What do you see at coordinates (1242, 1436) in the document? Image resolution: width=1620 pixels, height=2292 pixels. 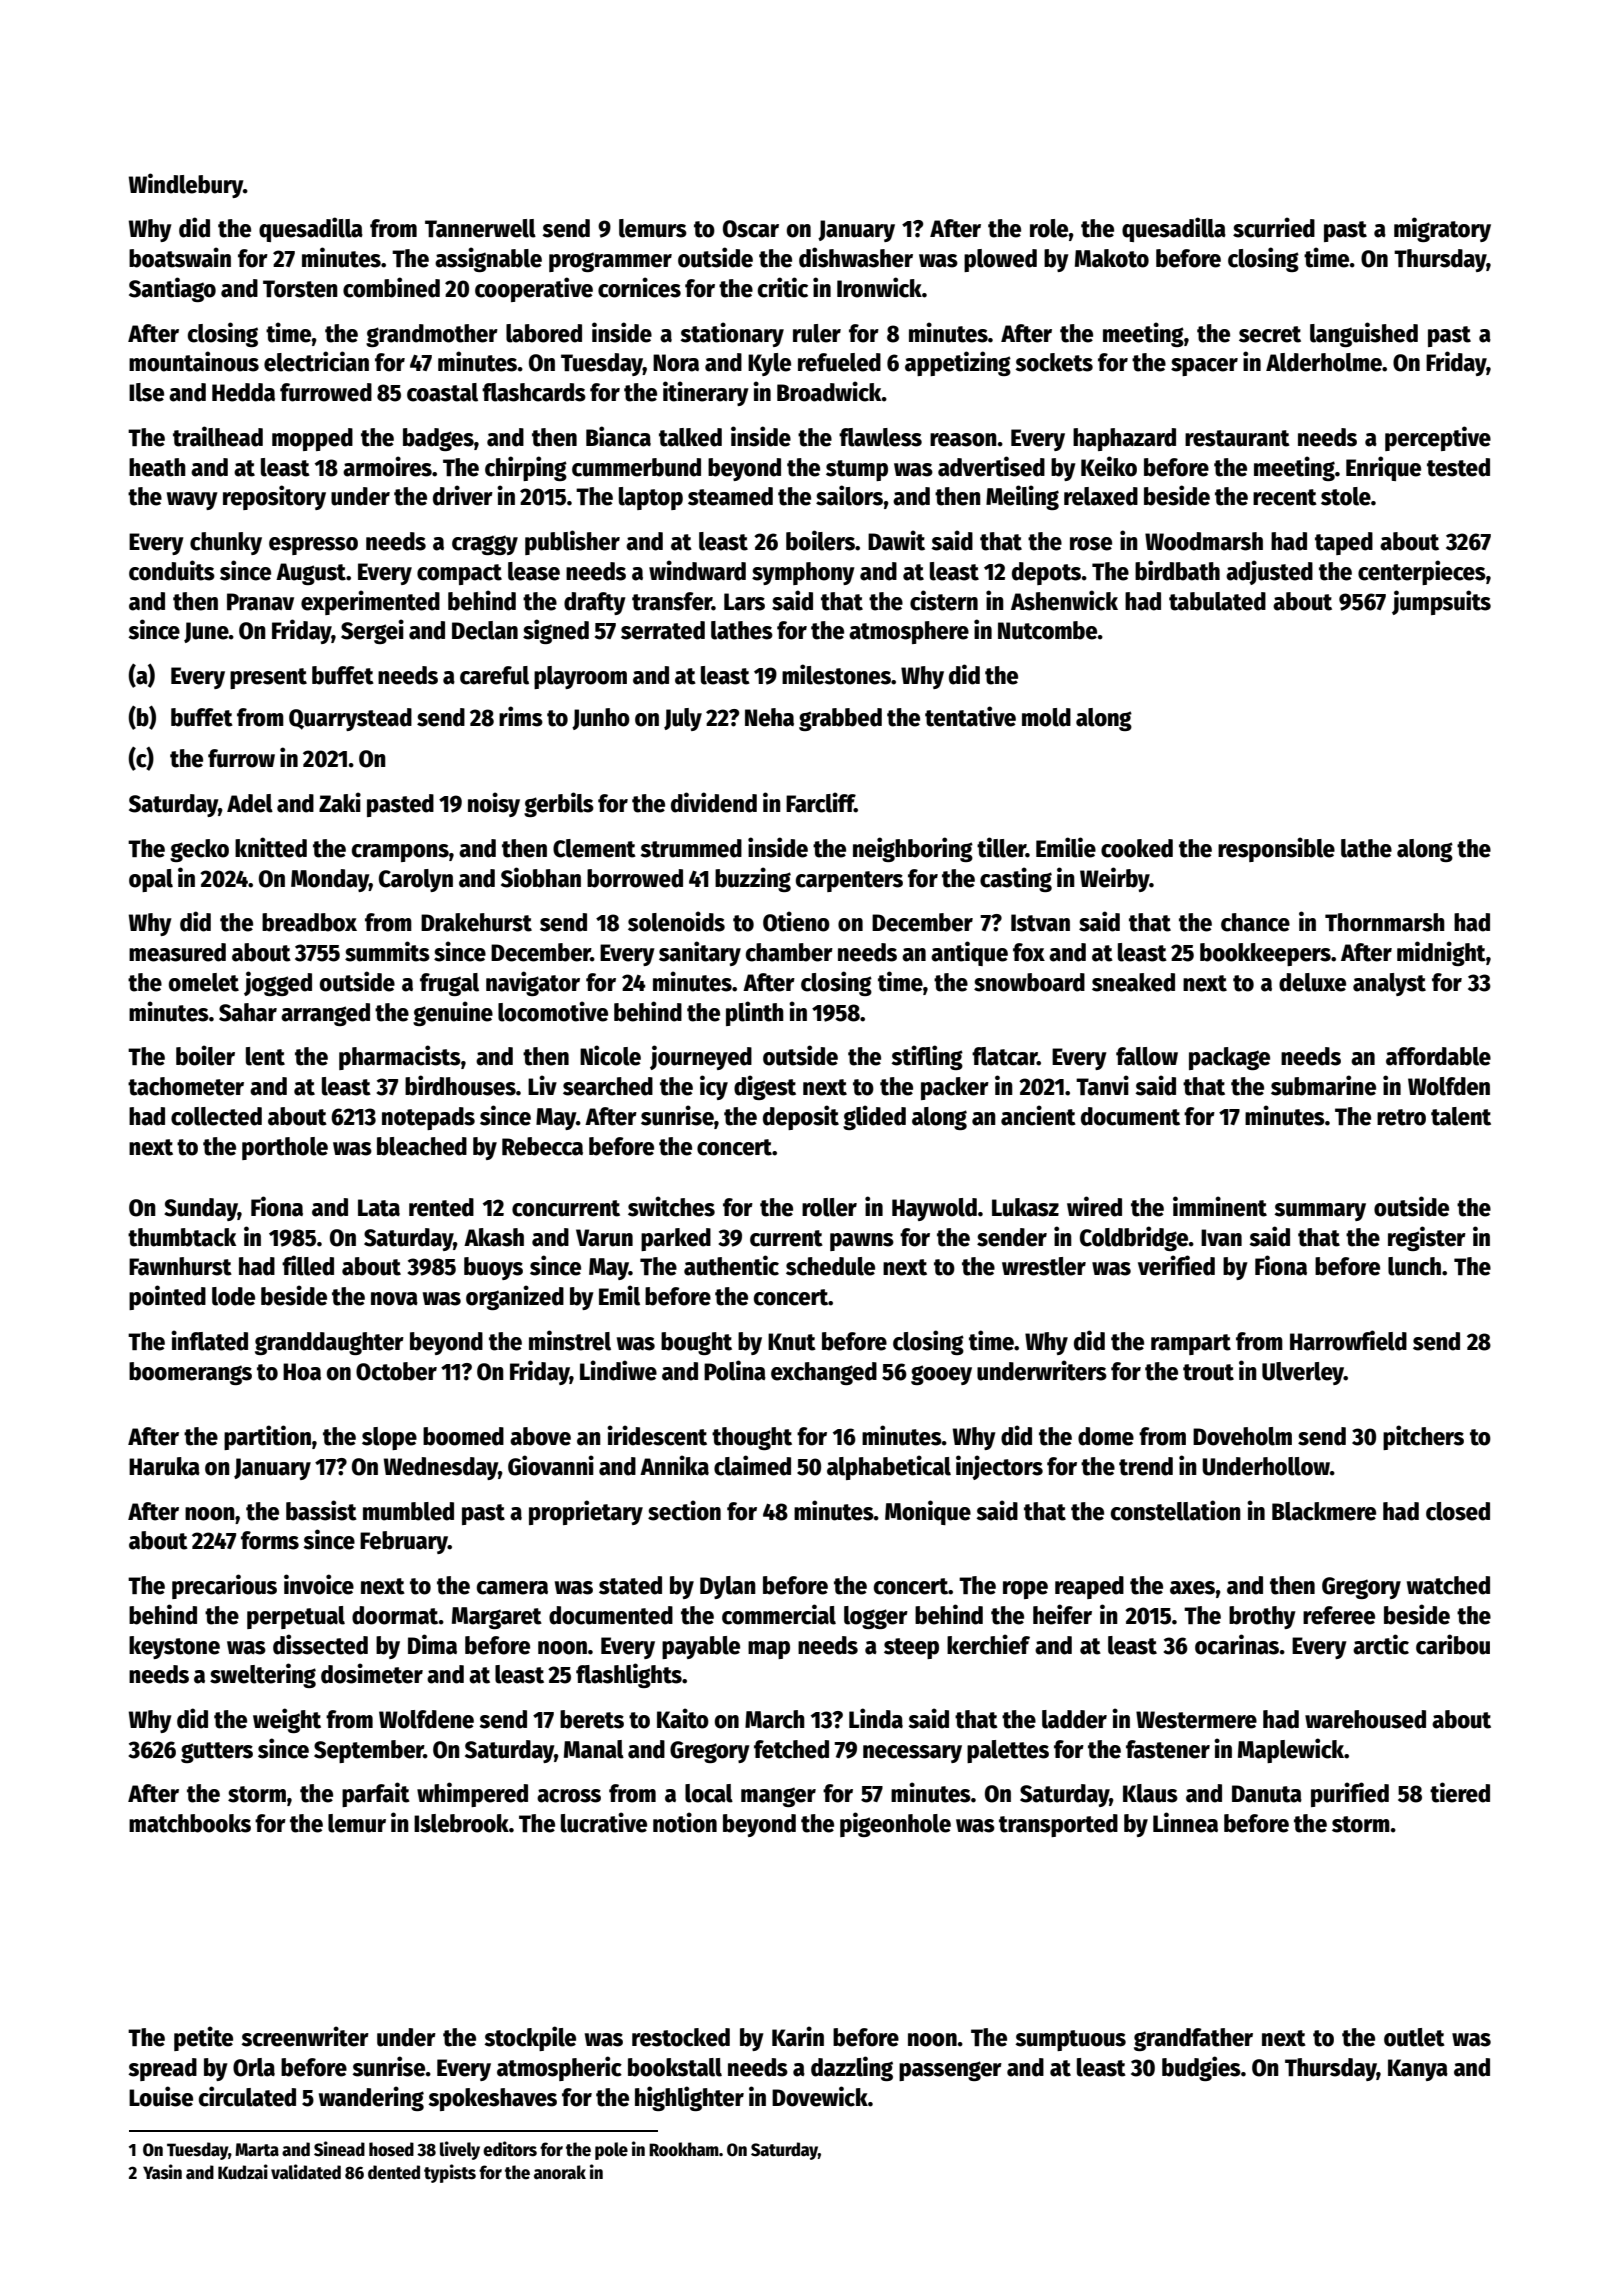 I see `Doveholm` at bounding box center [1242, 1436].
